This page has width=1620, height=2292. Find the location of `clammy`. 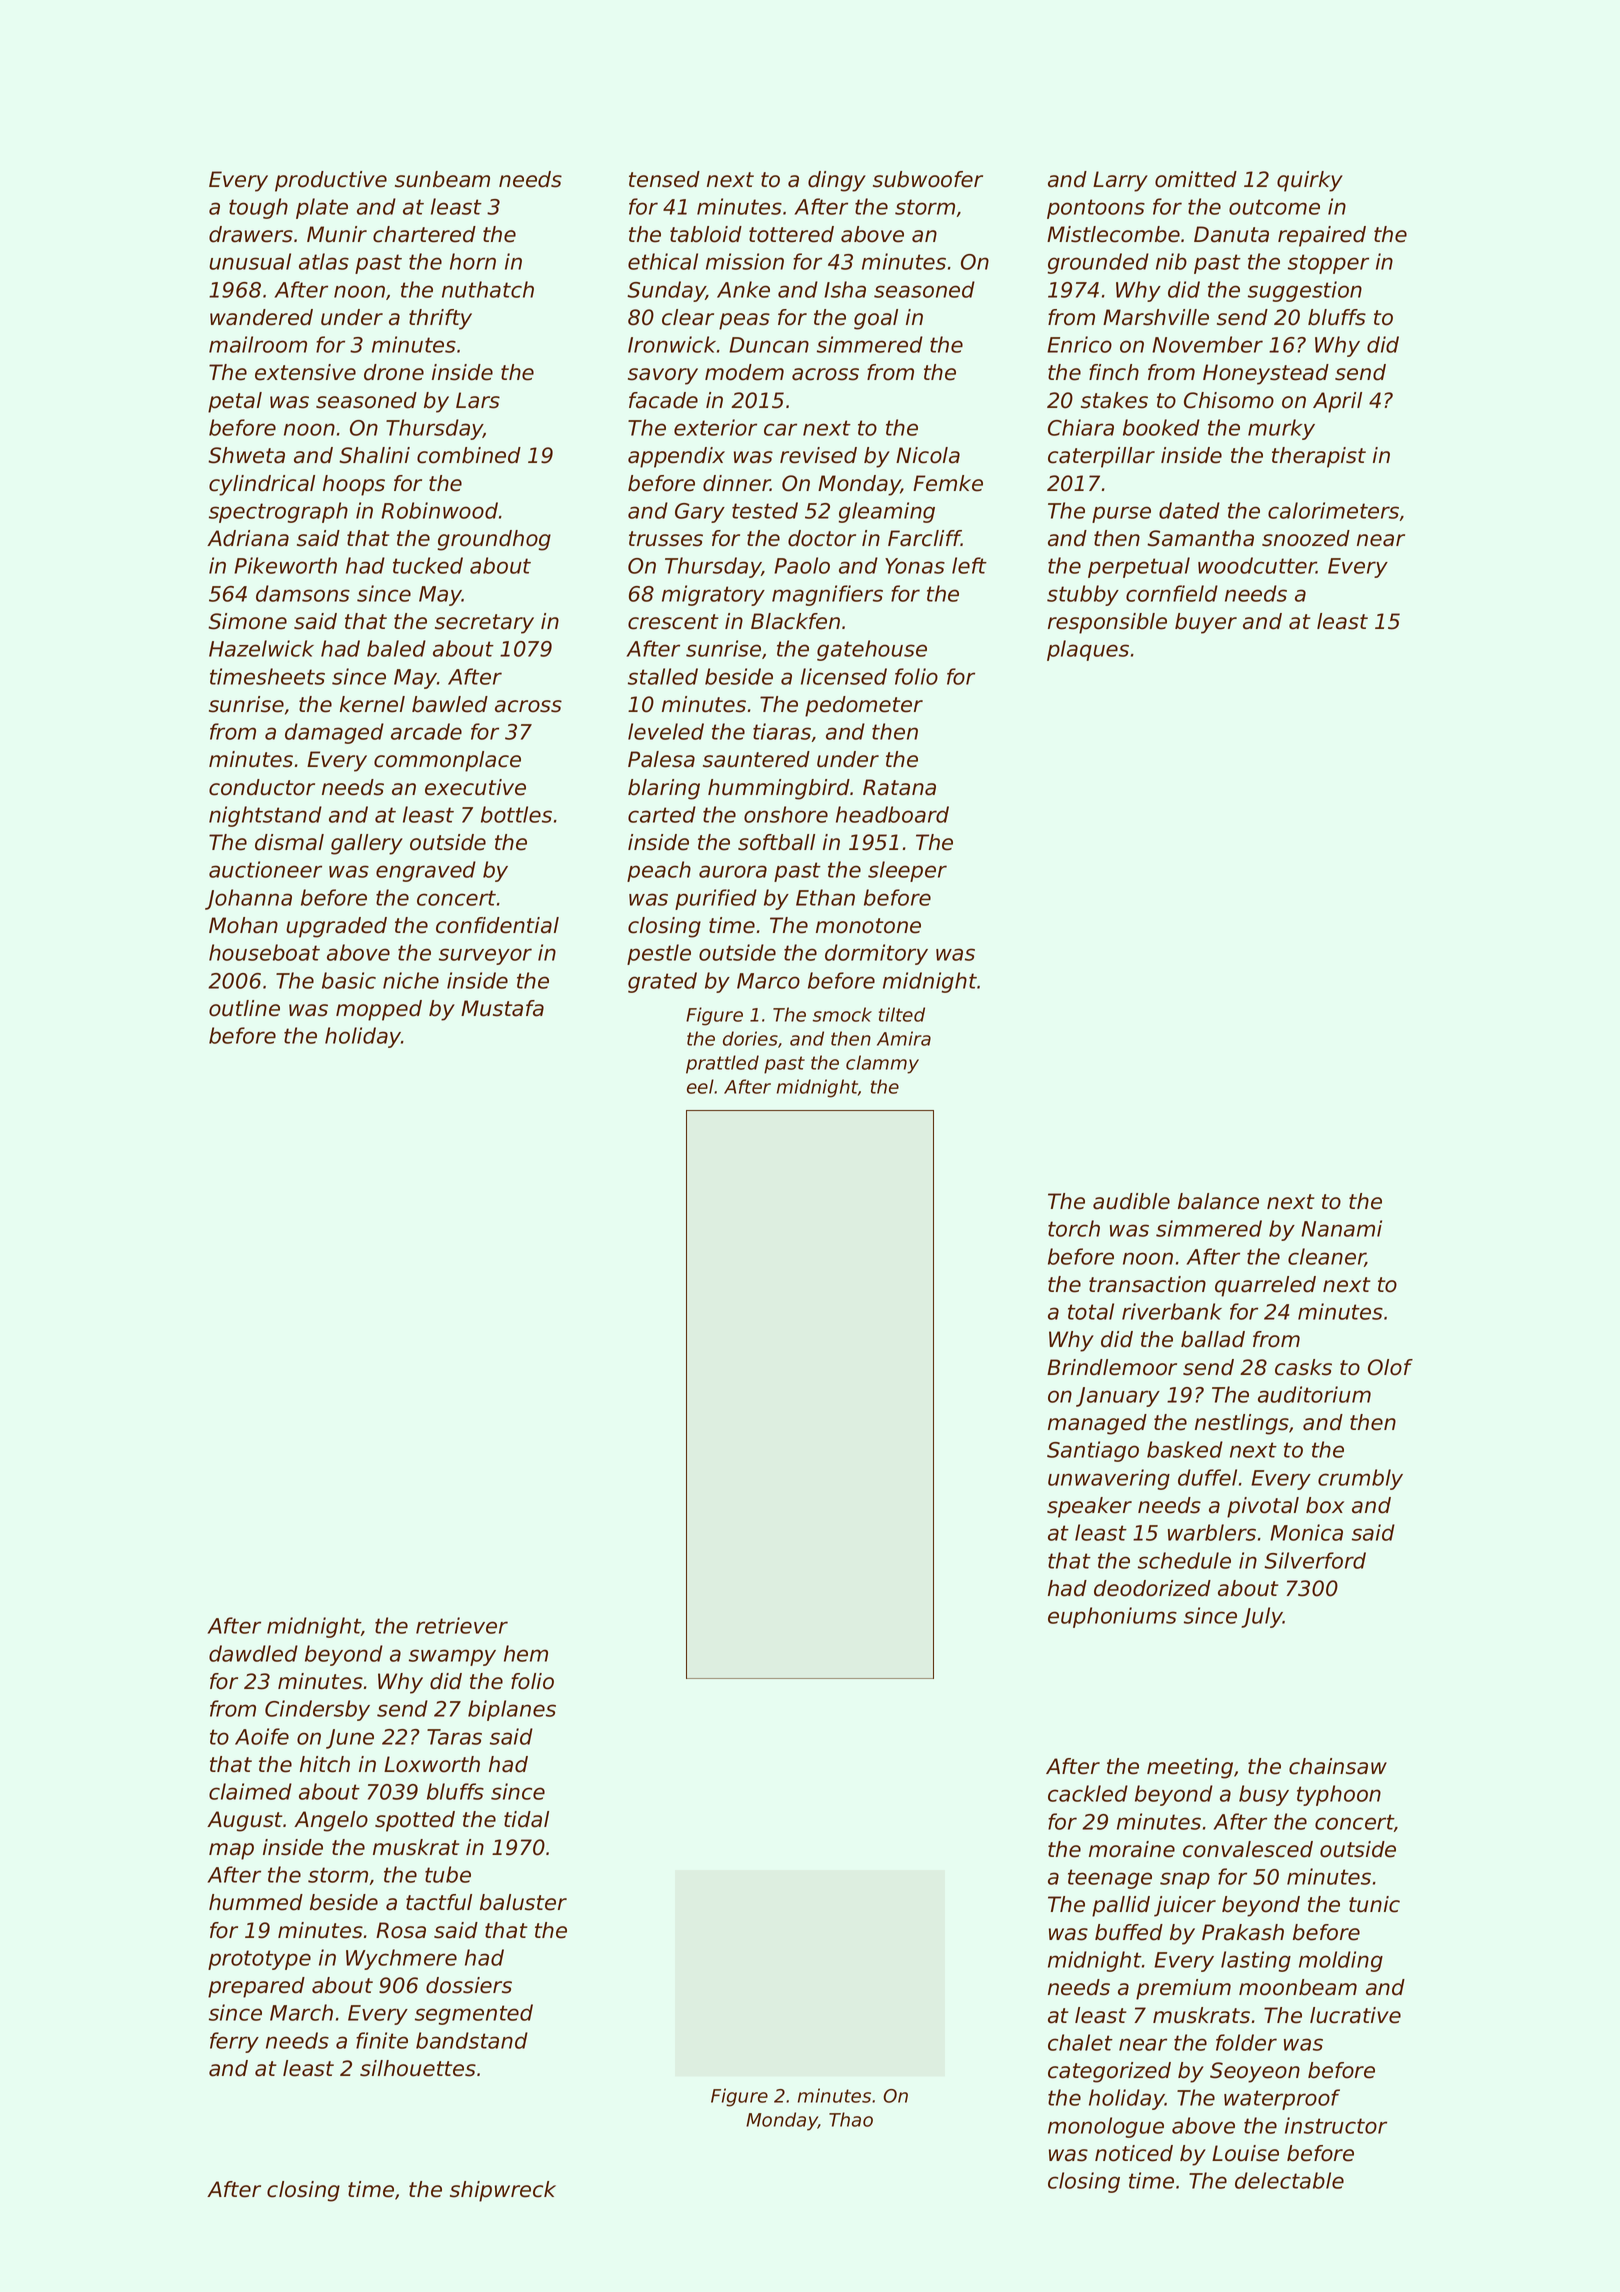

clammy is located at coordinates (882, 1064).
